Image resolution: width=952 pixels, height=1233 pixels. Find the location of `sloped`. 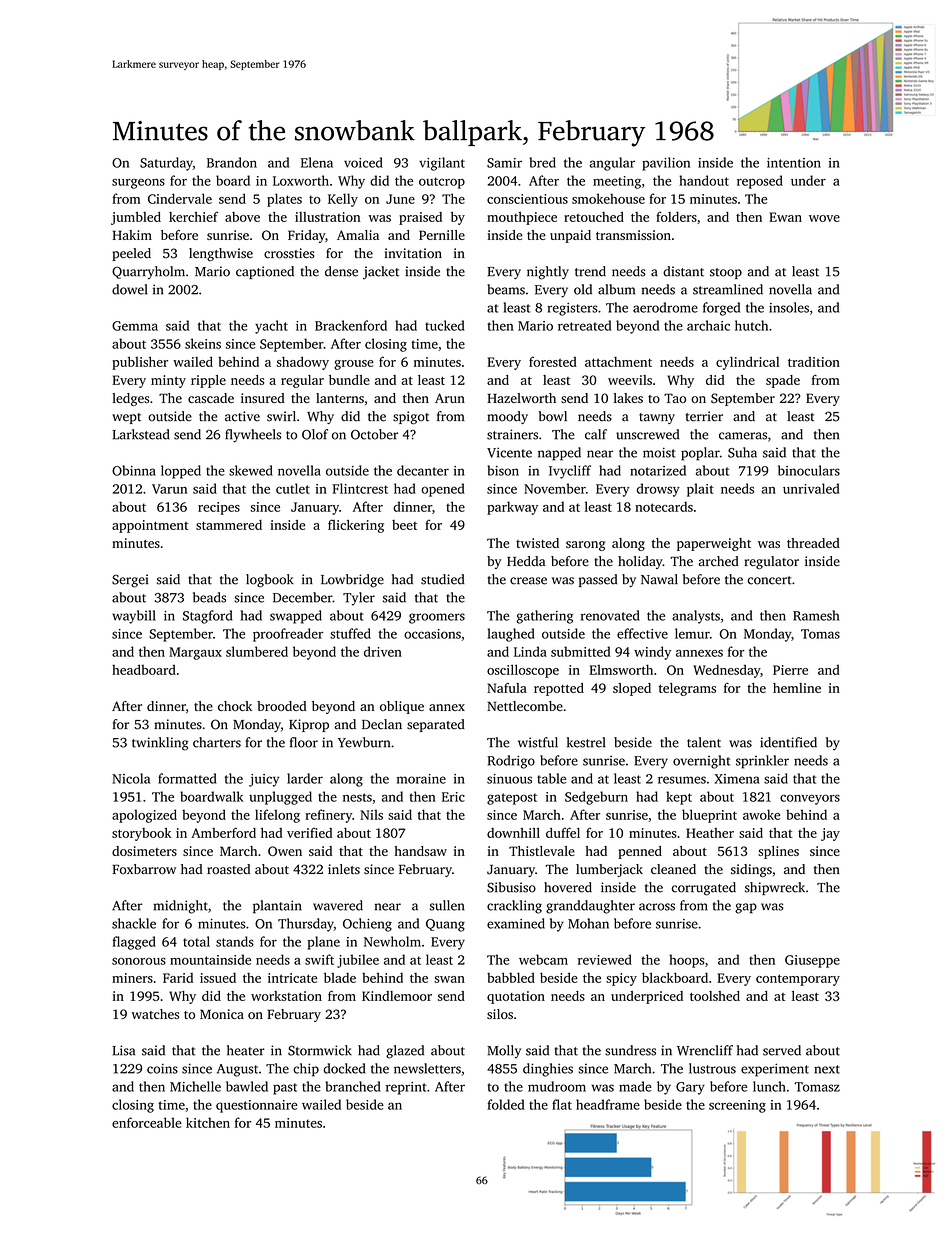

sloped is located at coordinates (632, 689).
